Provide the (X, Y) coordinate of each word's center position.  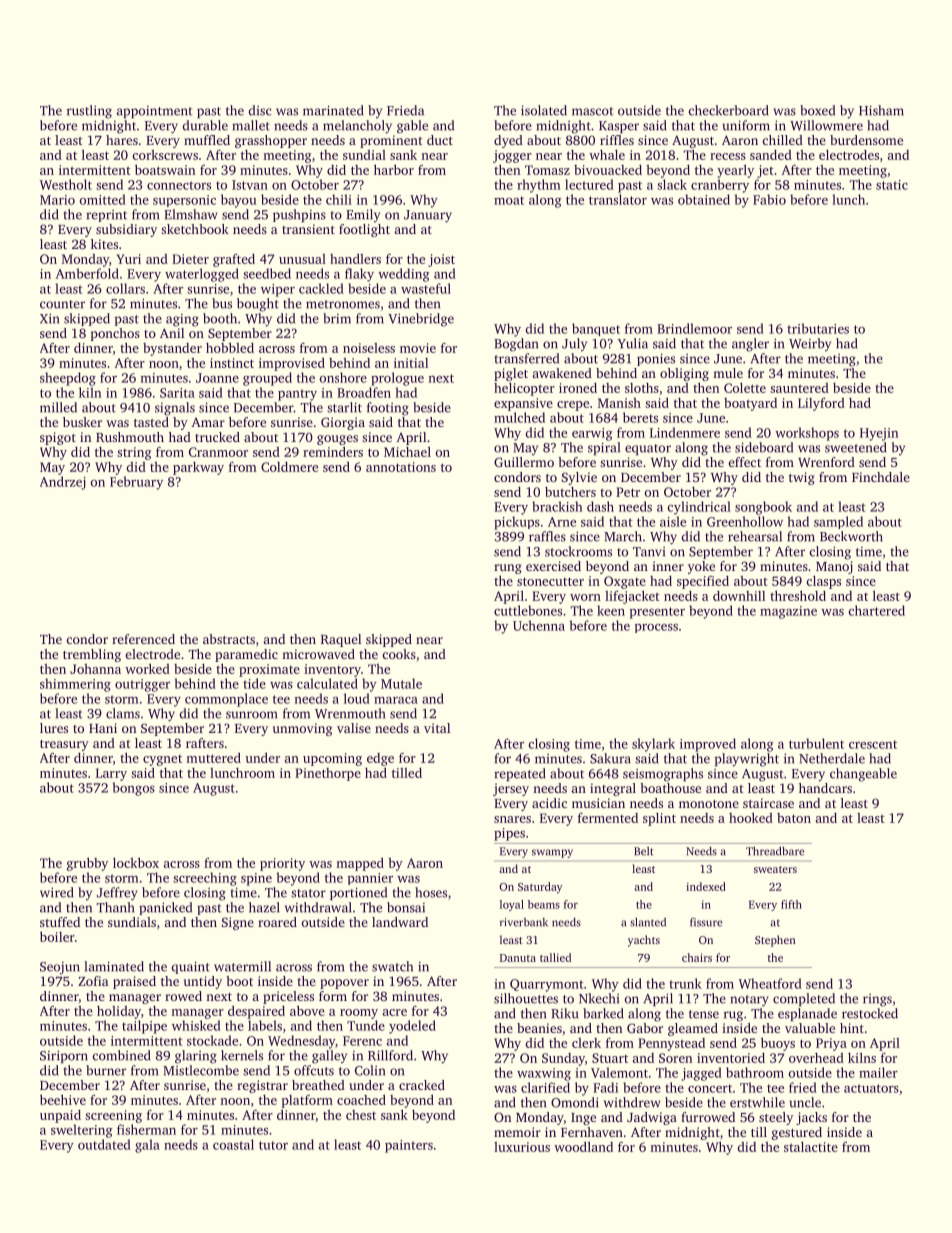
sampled (838, 522)
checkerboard (729, 110)
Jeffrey (117, 894)
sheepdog (68, 379)
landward (400, 922)
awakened (562, 373)
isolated (544, 110)
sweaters (775, 869)
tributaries (818, 328)
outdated (104, 1144)
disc (260, 110)
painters (409, 1146)
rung (508, 569)
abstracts (229, 639)
